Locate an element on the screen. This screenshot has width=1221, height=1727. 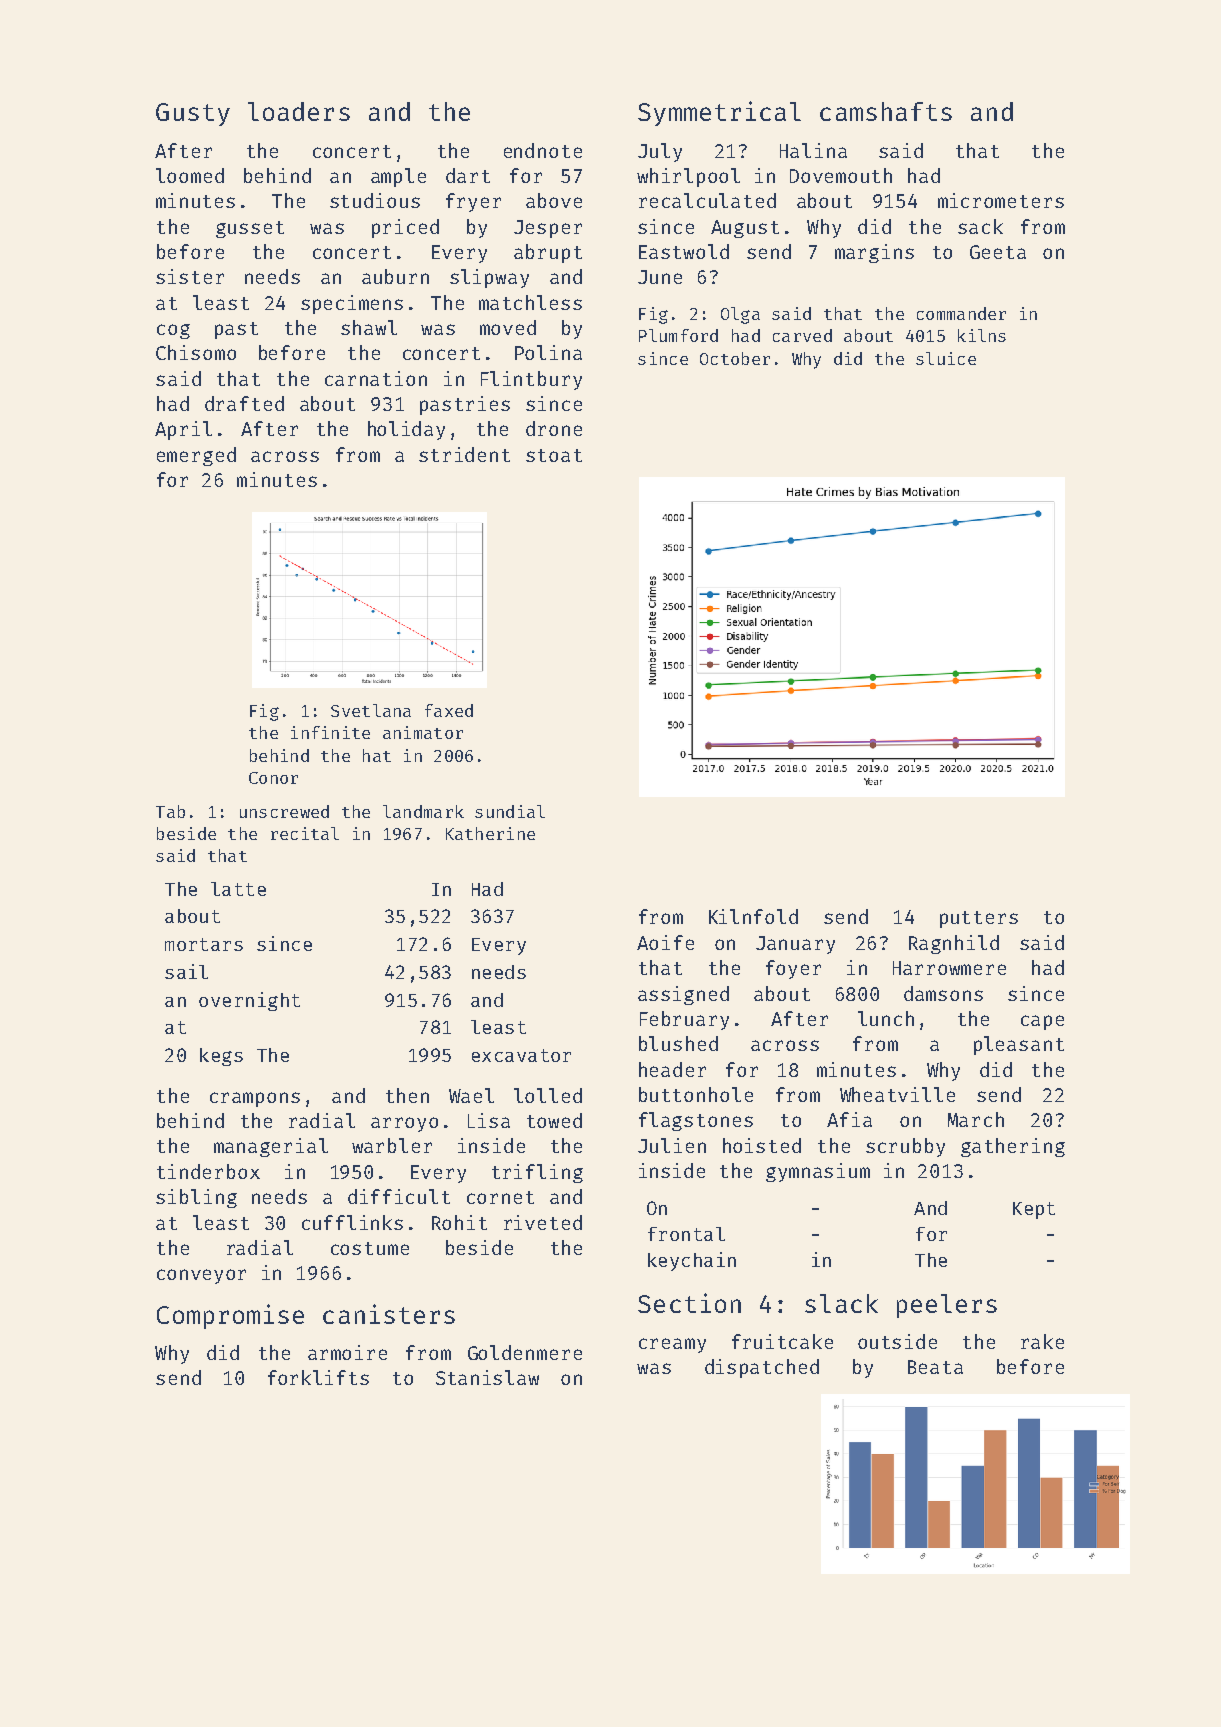
latte is located at coordinates (238, 889).
